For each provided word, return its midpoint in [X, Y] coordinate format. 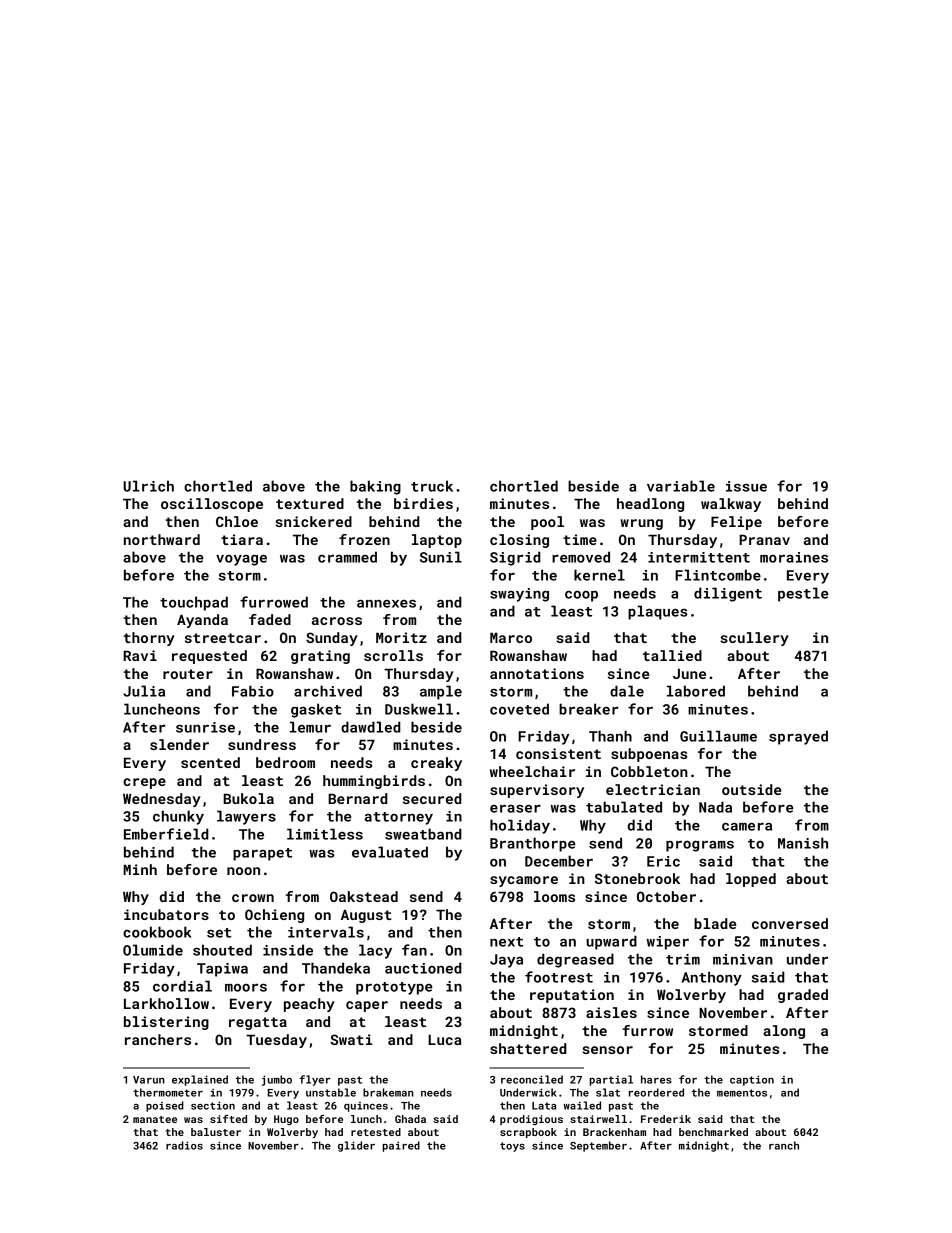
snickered [313, 521]
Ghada [410, 1119]
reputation [572, 996]
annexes [386, 604]
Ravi [140, 655]
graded [803, 996]
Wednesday [162, 800]
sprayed [798, 737]
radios [184, 1145]
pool [547, 523]
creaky [436, 764]
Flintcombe [718, 575]
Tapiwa [222, 970]
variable [681, 486]
